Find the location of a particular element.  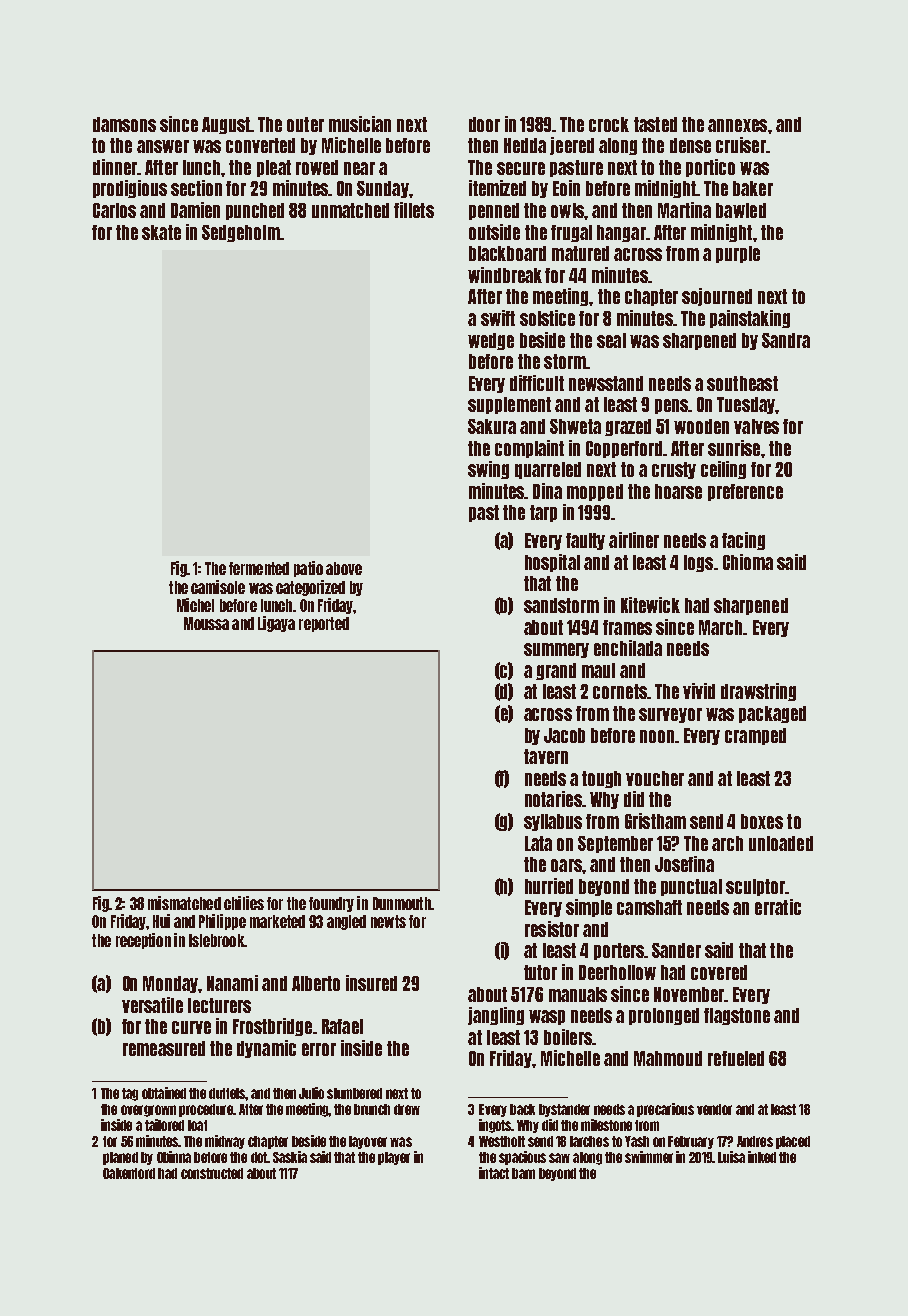

refueled is located at coordinates (736, 1058).
